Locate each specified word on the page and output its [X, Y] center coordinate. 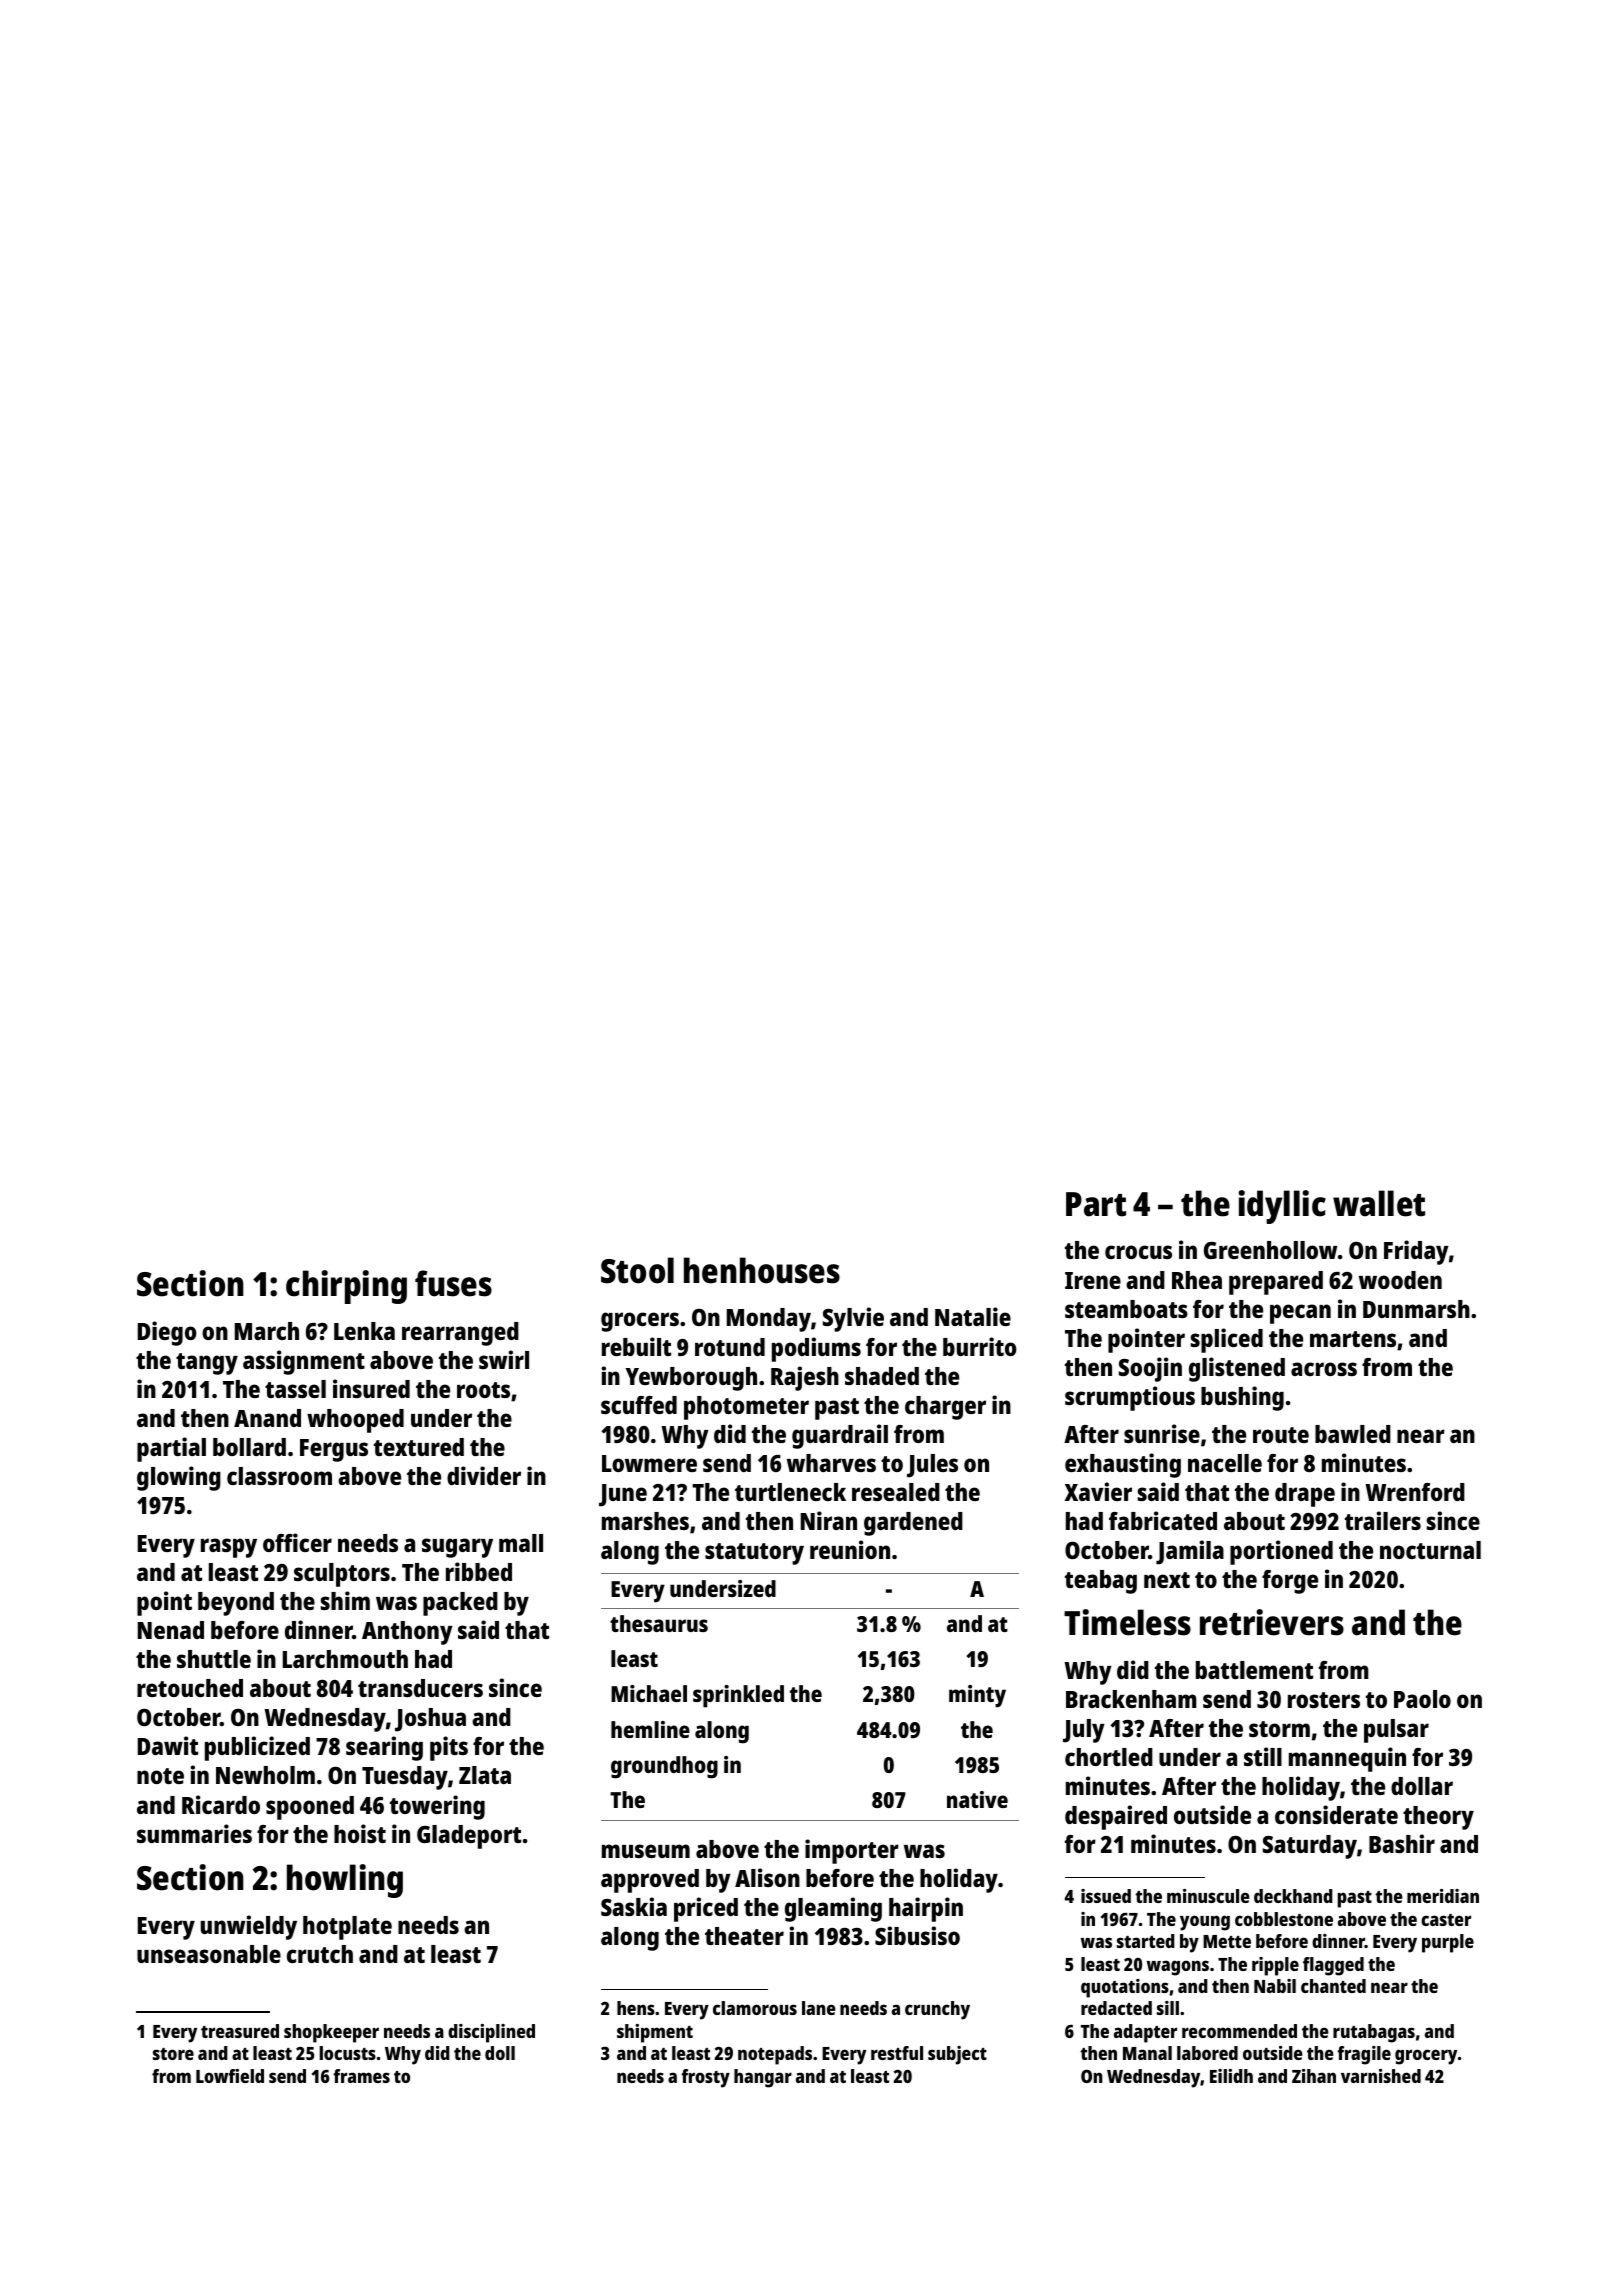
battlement [1254, 1670]
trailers [1383, 1520]
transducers [420, 1688]
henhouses [762, 1270]
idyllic [1282, 1207]
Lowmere [649, 1463]
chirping [346, 1287]
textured [419, 1447]
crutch [320, 1954]
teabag [1101, 1582]
